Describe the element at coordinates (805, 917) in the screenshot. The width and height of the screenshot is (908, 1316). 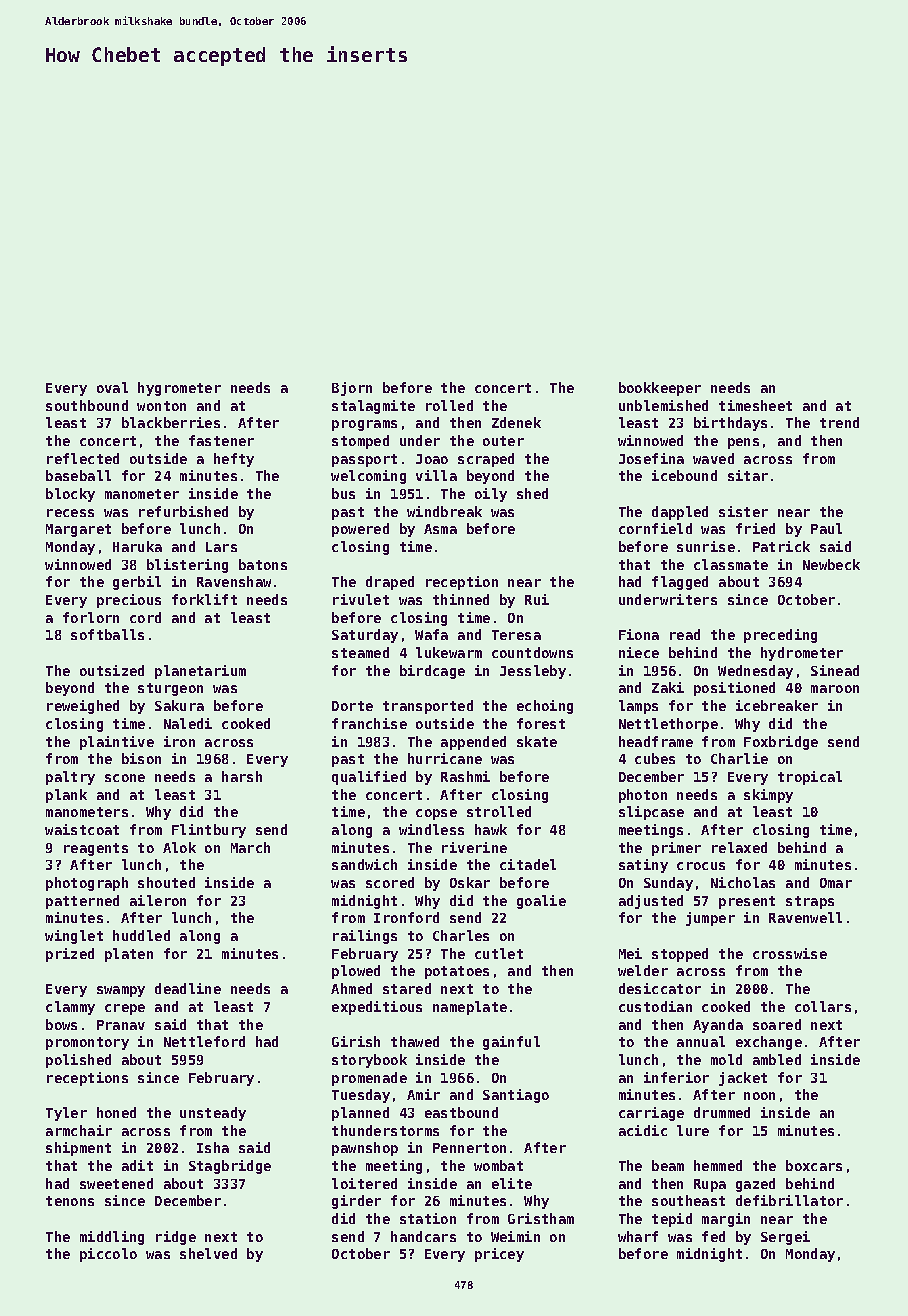
I see `Ravenwell` at that location.
